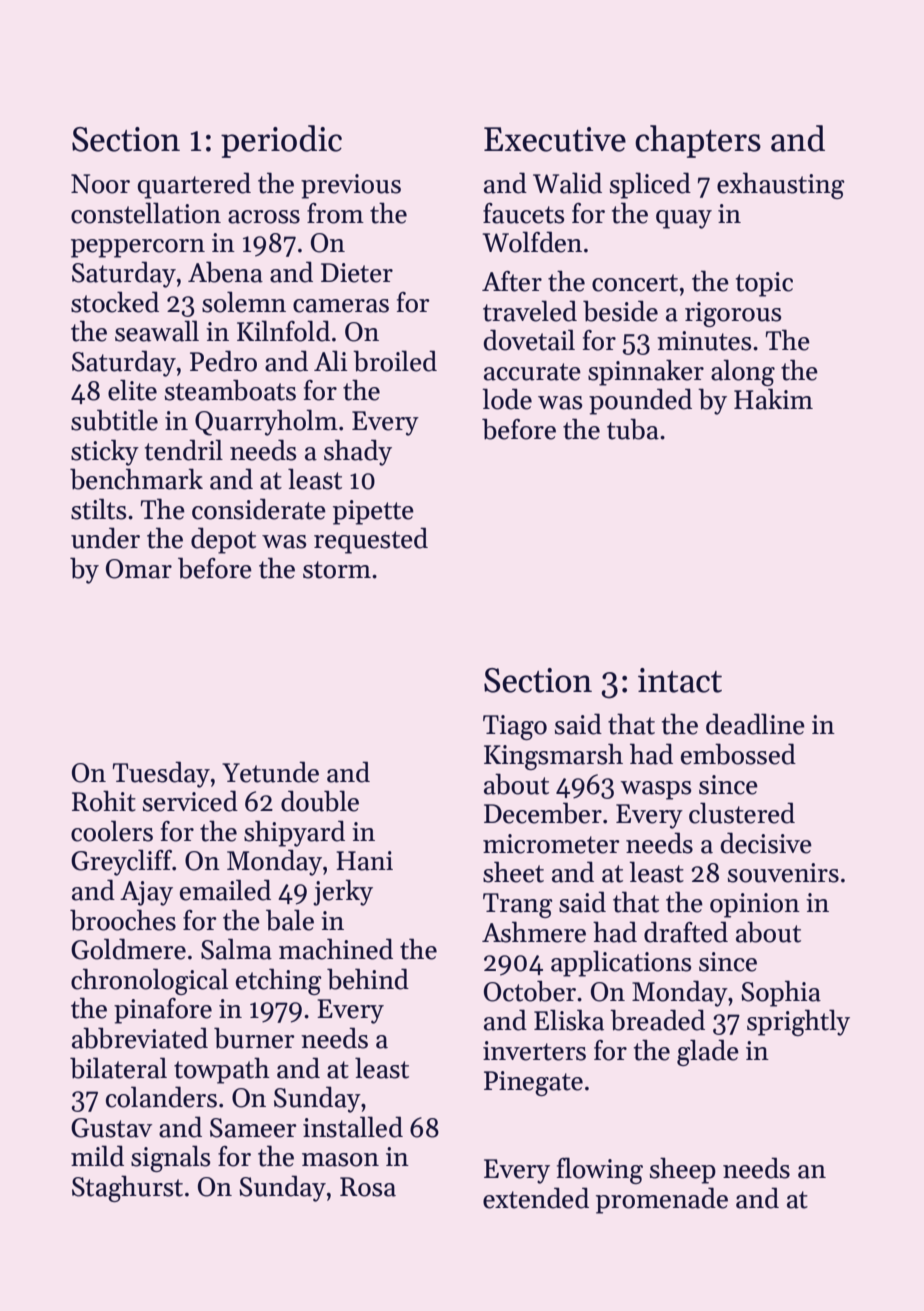 This page has width=924, height=1311. I want to click on along, so click(743, 372).
